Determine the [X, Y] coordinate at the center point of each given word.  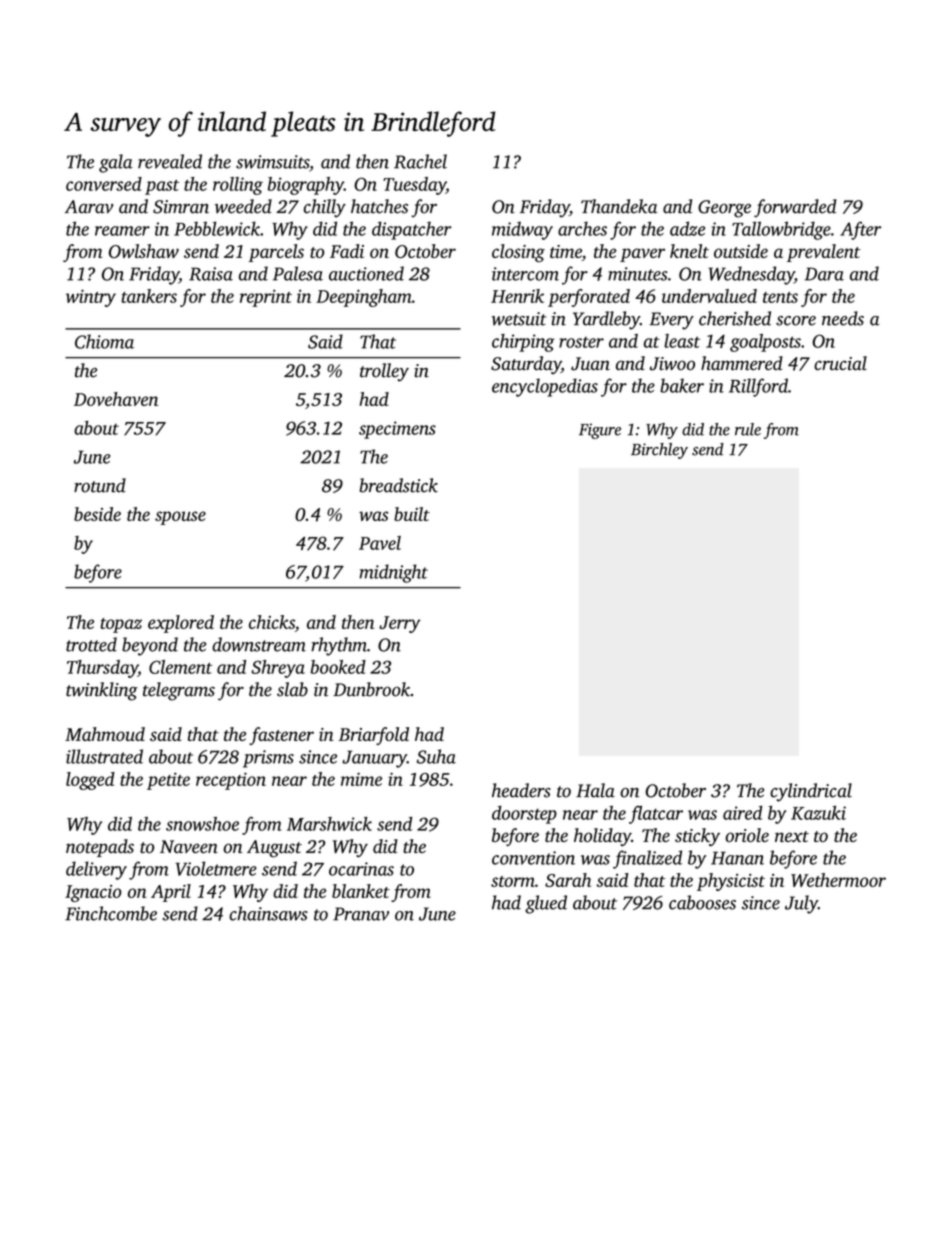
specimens [397, 430]
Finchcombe [111, 913]
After [860, 230]
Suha [436, 756]
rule [748, 429]
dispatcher [412, 230]
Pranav [361, 914]
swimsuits [272, 162]
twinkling [102, 691]
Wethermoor [838, 880]
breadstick [398, 485]
